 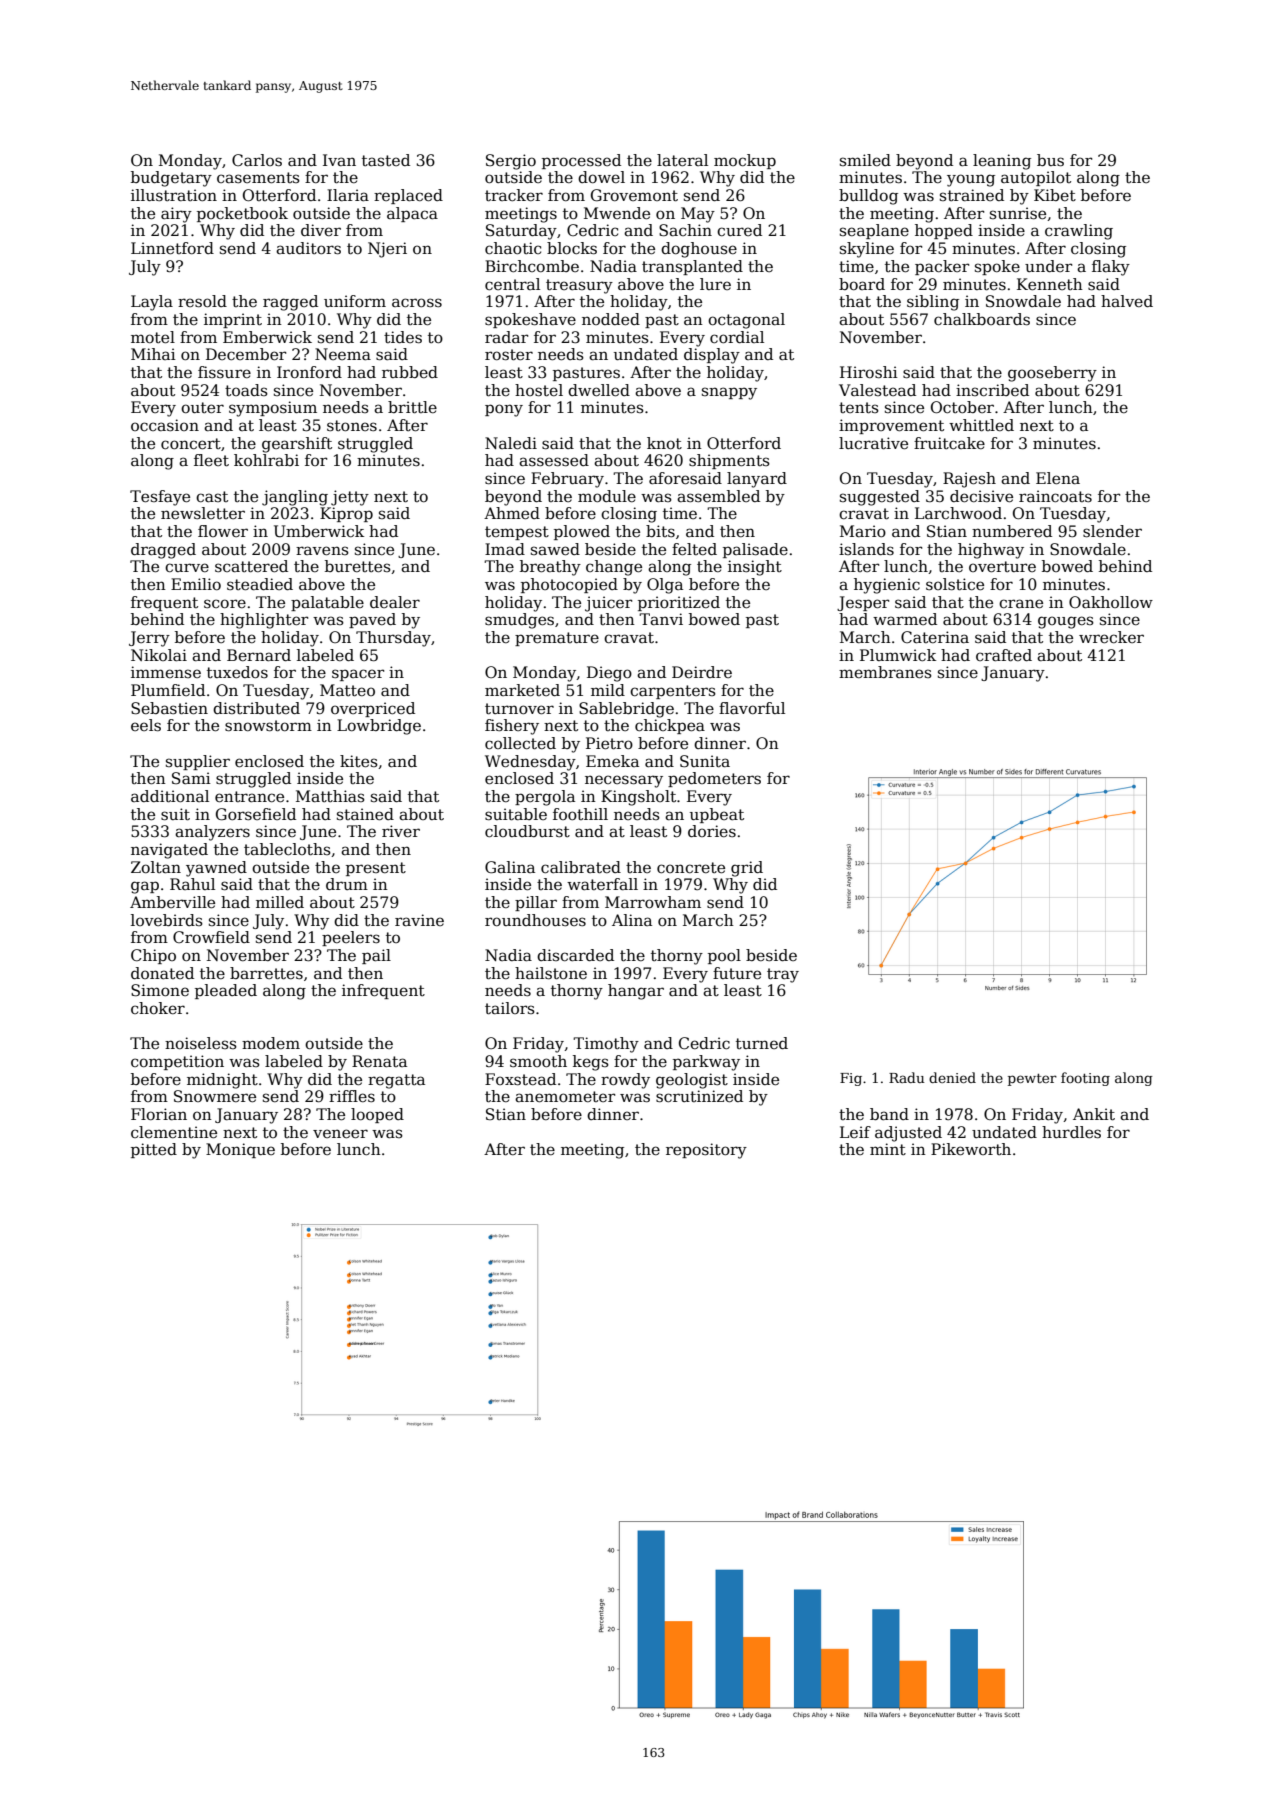 What do you see at coordinates (1004, 655) in the page?
I see `crafted` at bounding box center [1004, 655].
